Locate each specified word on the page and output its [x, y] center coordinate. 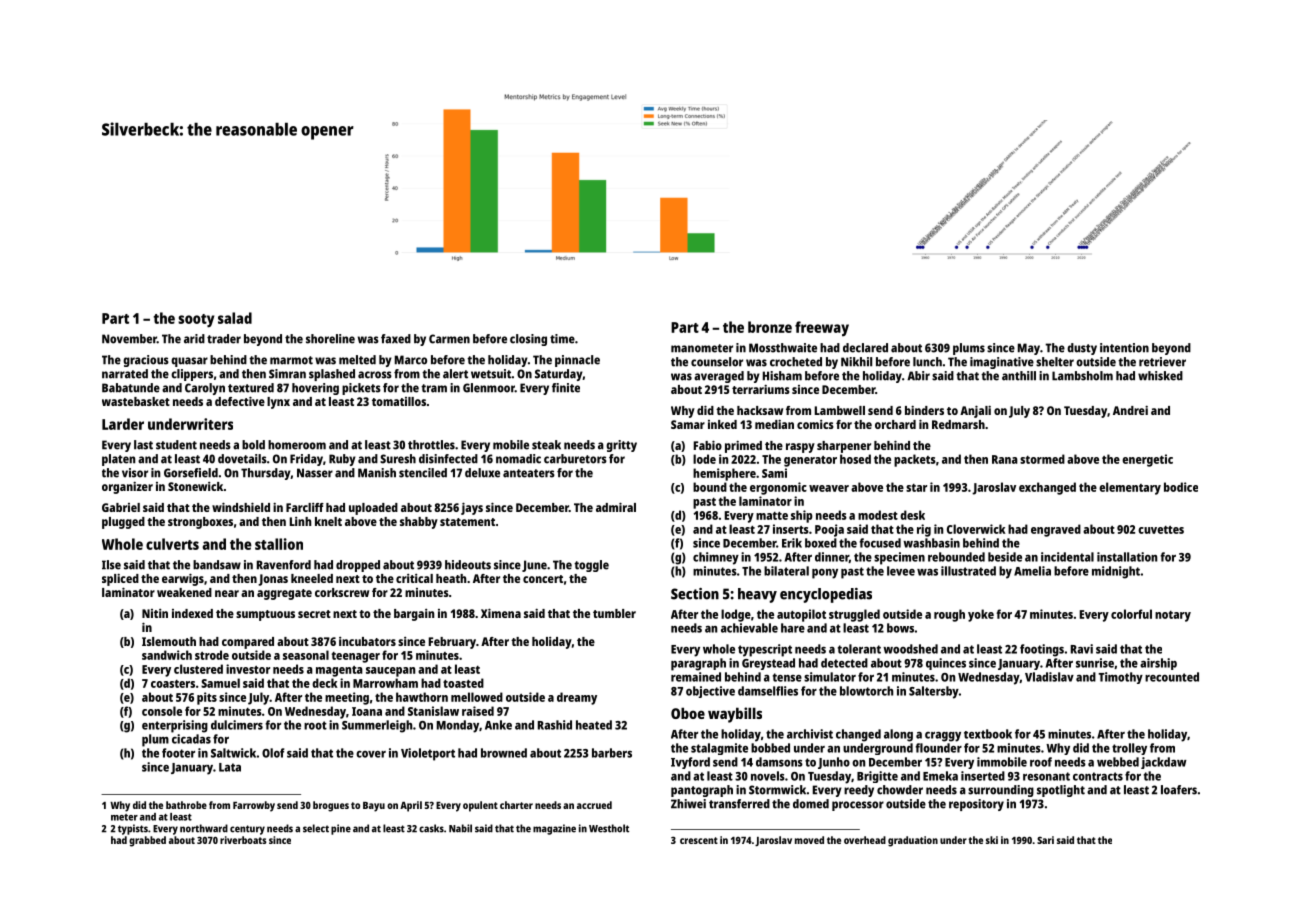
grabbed [147, 841]
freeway [822, 329]
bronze [770, 327]
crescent [699, 840]
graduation [913, 841]
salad [235, 318]
